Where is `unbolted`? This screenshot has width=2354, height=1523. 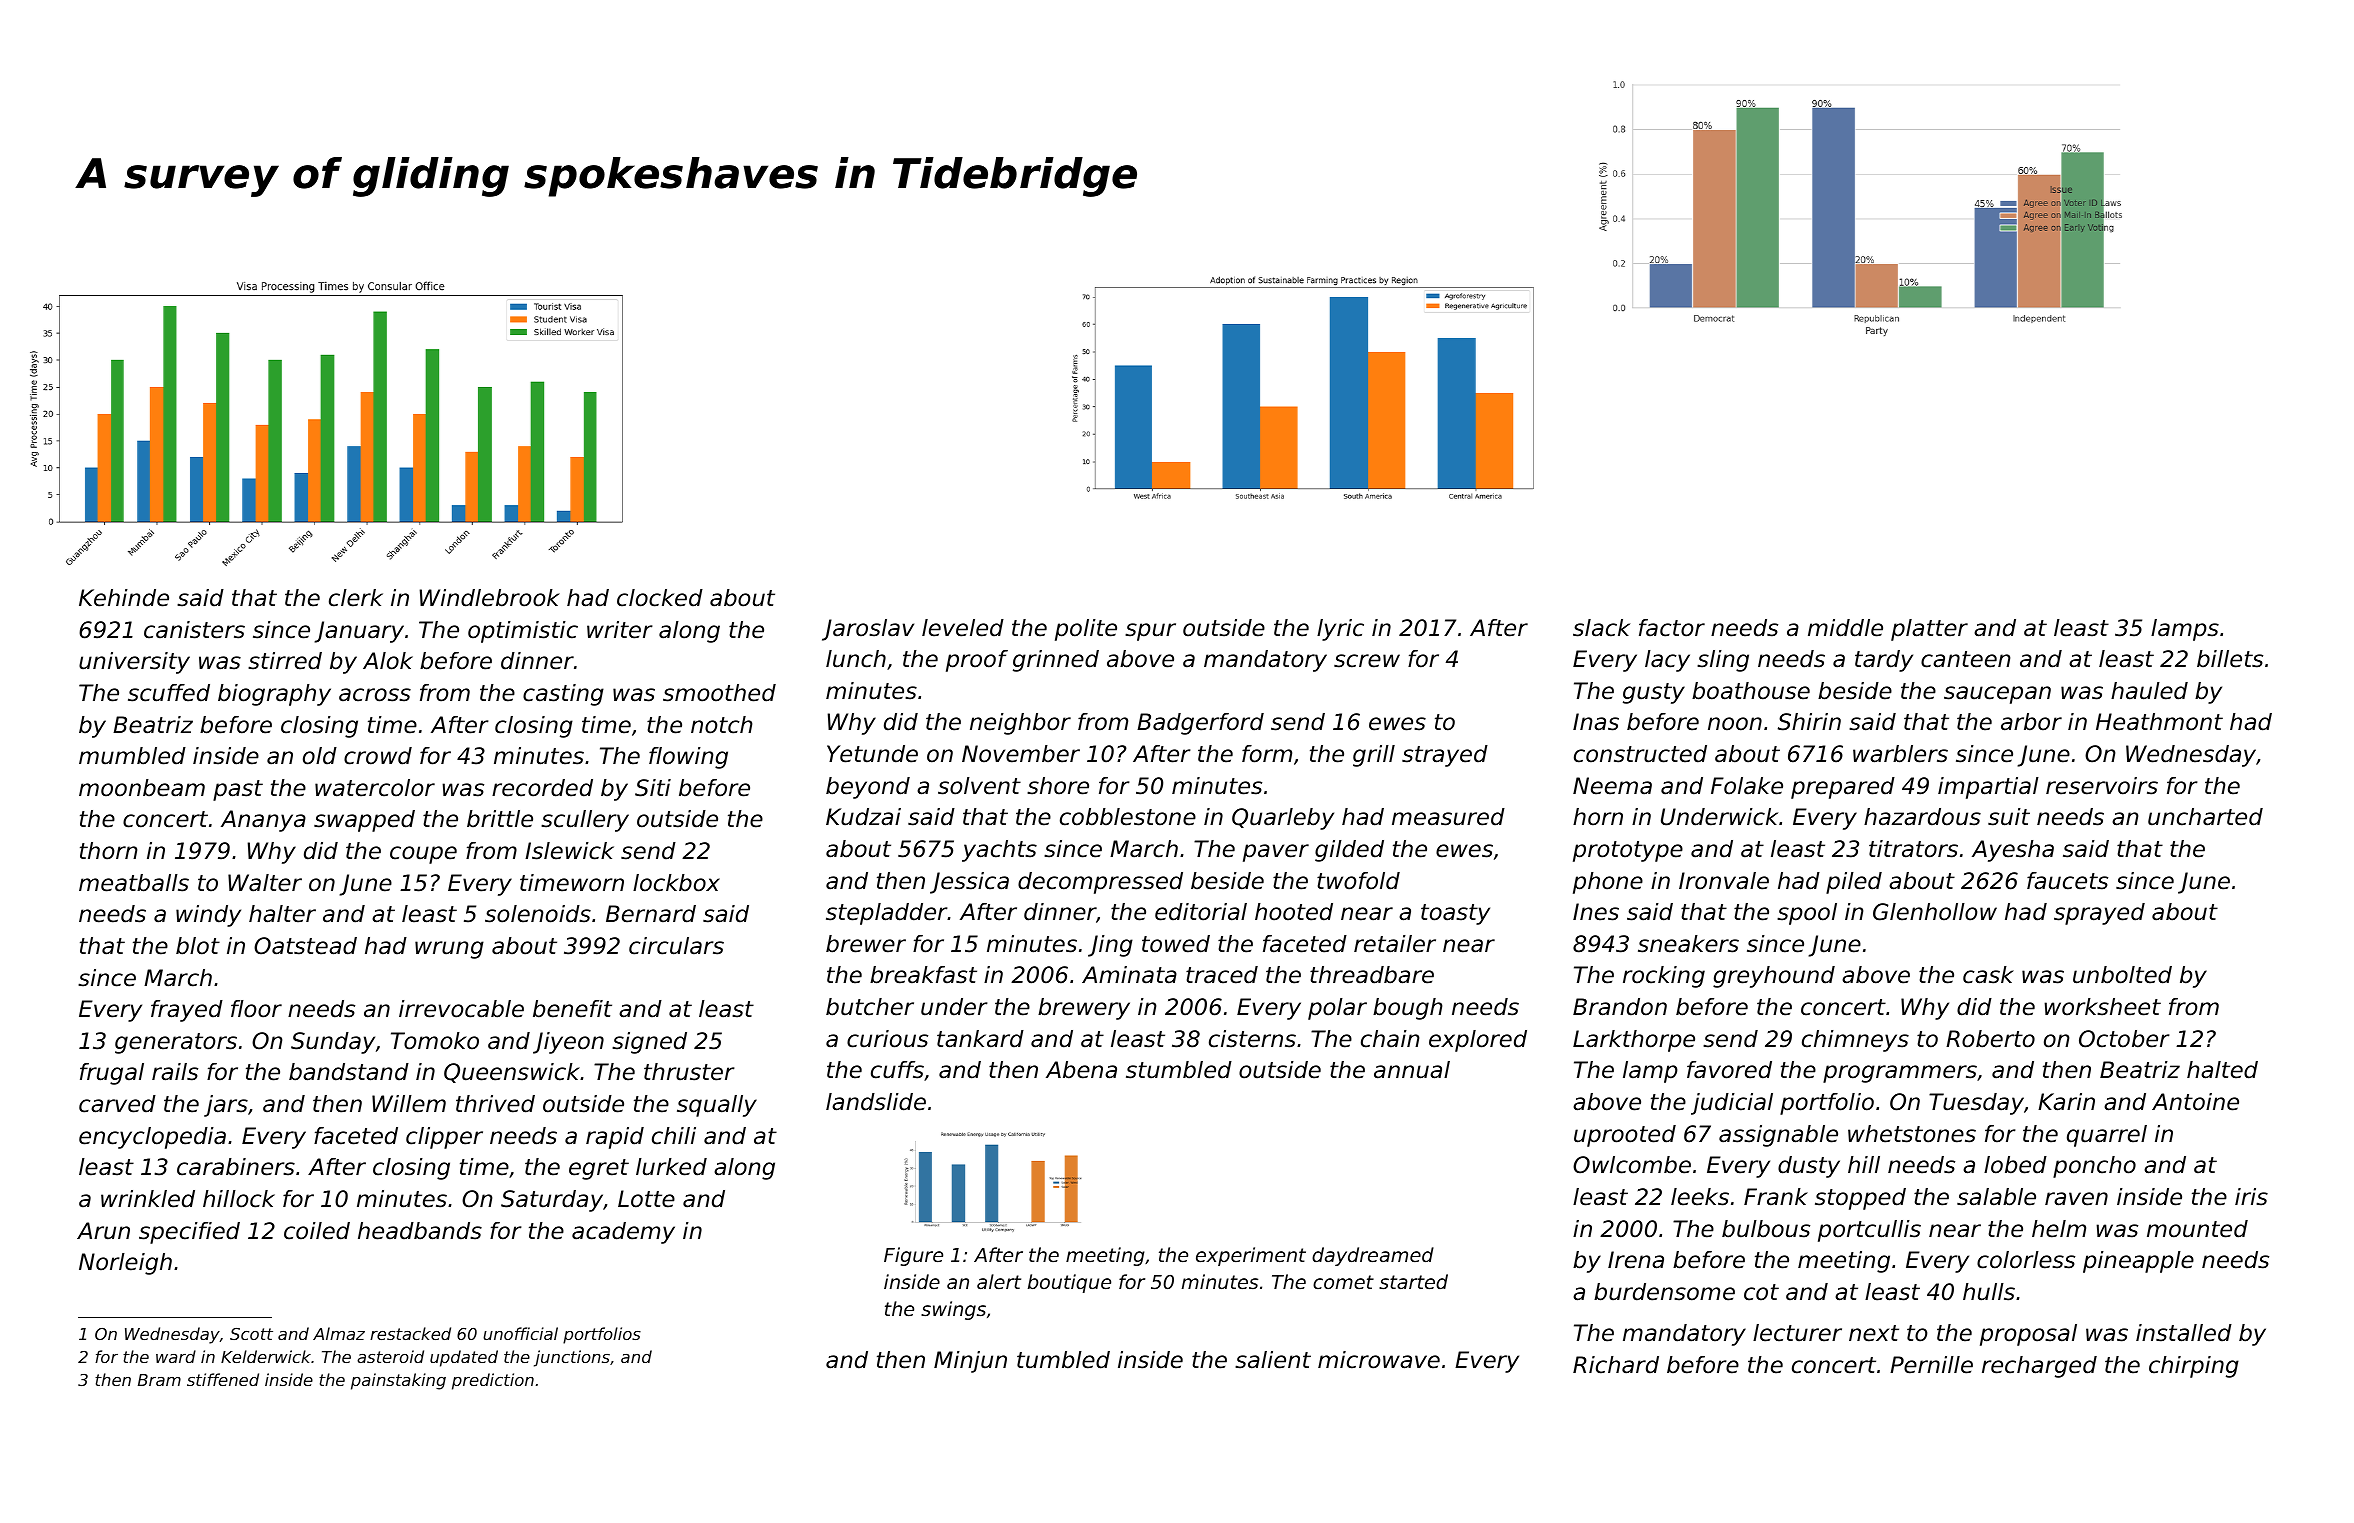
unbolted is located at coordinates (2122, 975).
